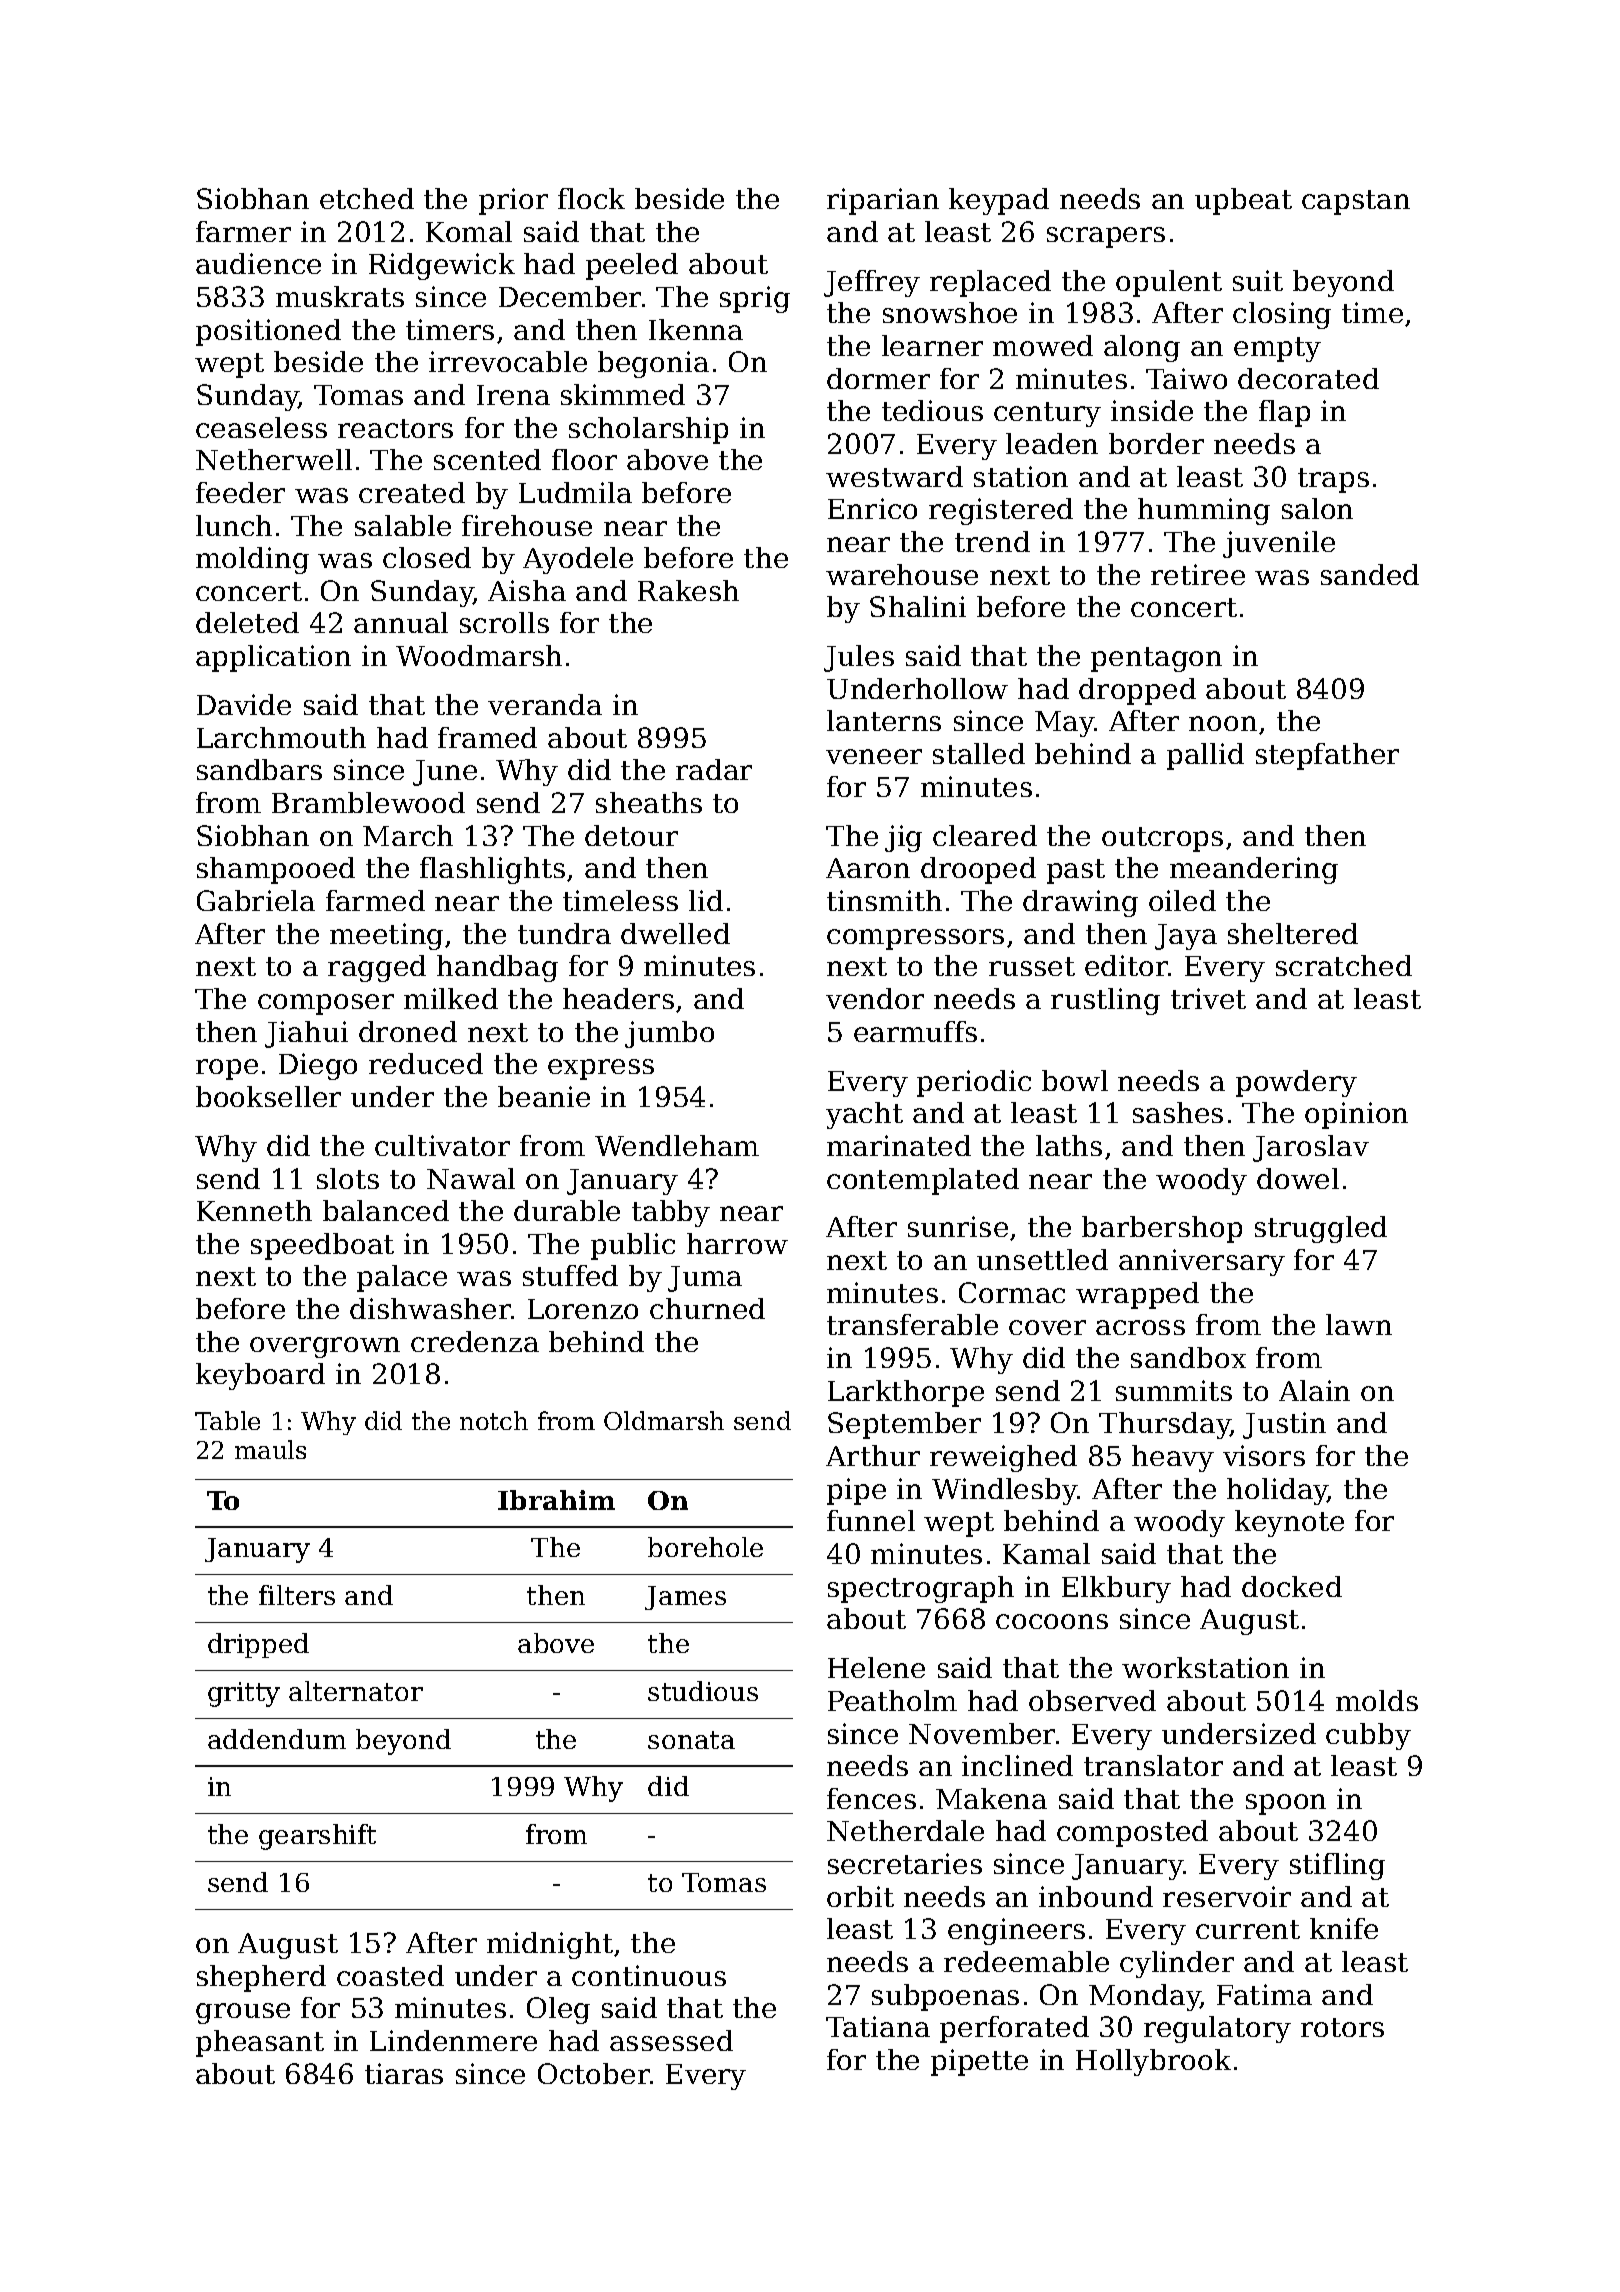 This screenshot has width=1620, height=2292. I want to click on outcrops, so click(1162, 839).
